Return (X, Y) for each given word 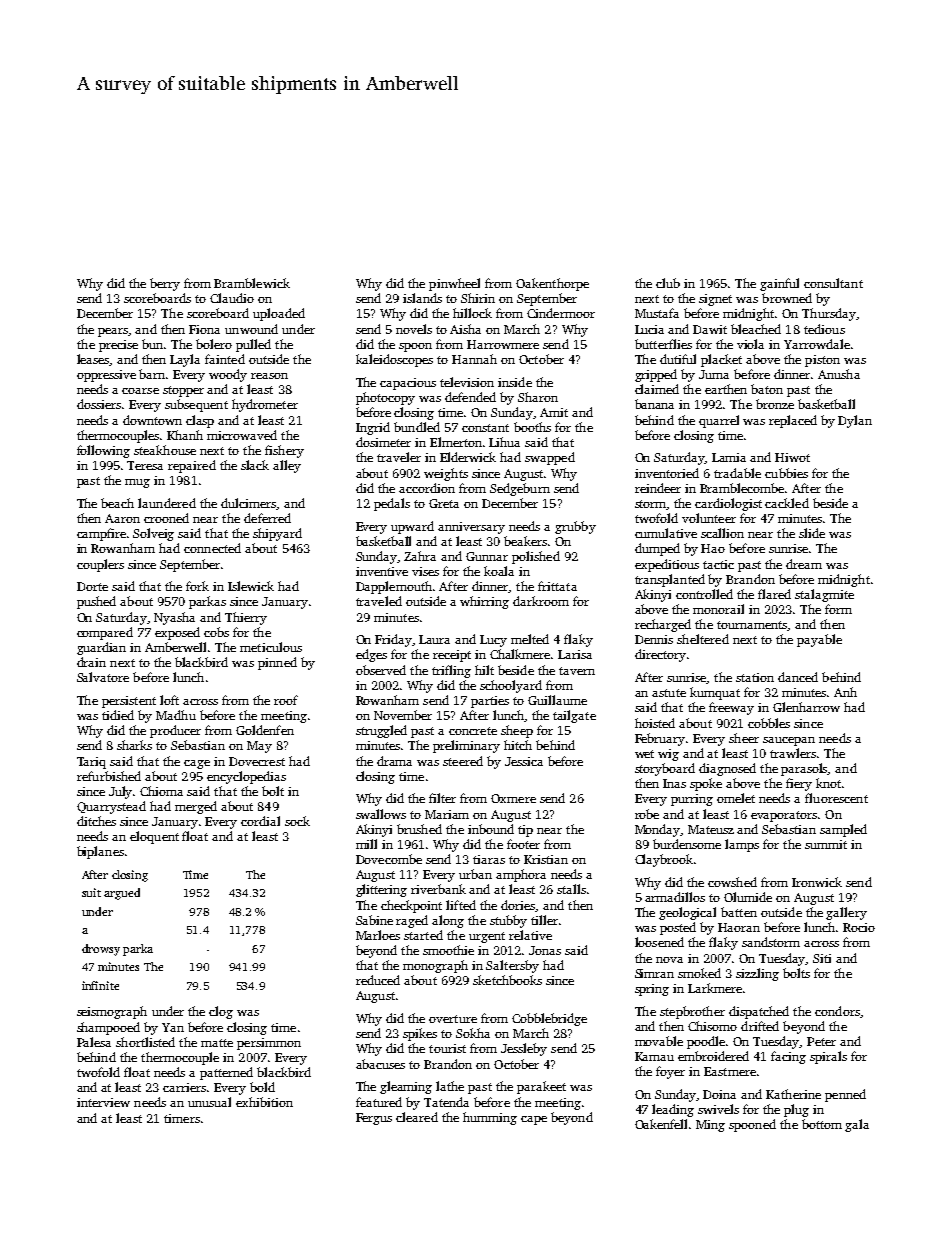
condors (837, 1011)
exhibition (264, 1102)
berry (165, 284)
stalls (571, 889)
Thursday (829, 314)
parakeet (541, 1087)
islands (422, 298)
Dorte (92, 586)
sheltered (703, 639)
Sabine (374, 920)
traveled (379, 601)
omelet (736, 798)
